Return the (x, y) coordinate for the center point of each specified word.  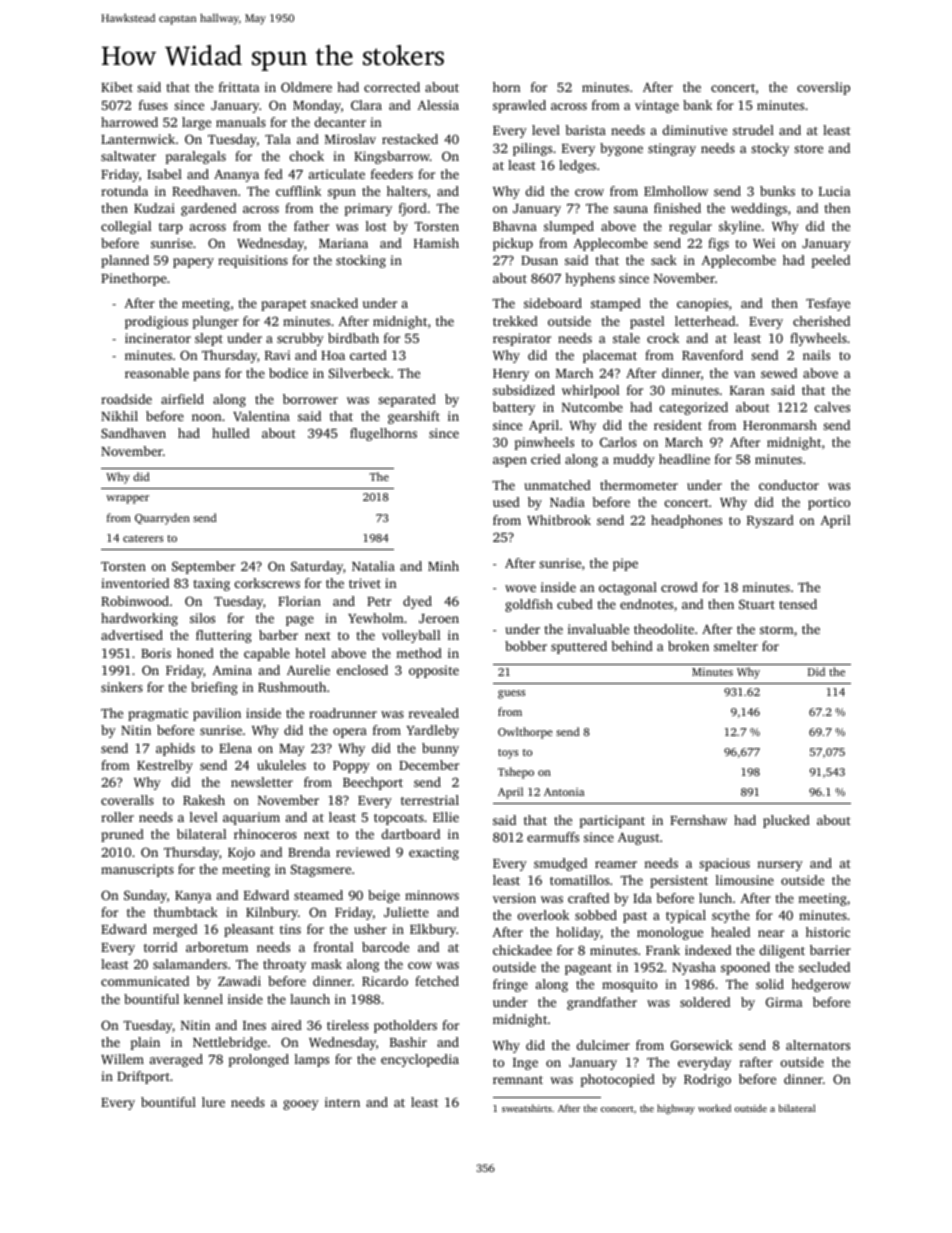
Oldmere (306, 87)
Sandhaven (133, 433)
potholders (405, 1026)
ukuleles (281, 765)
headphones (686, 521)
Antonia (564, 792)
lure (213, 1102)
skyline (740, 227)
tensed (798, 604)
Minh (443, 566)
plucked (786, 821)
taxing (211, 584)
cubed (575, 604)
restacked (410, 139)
